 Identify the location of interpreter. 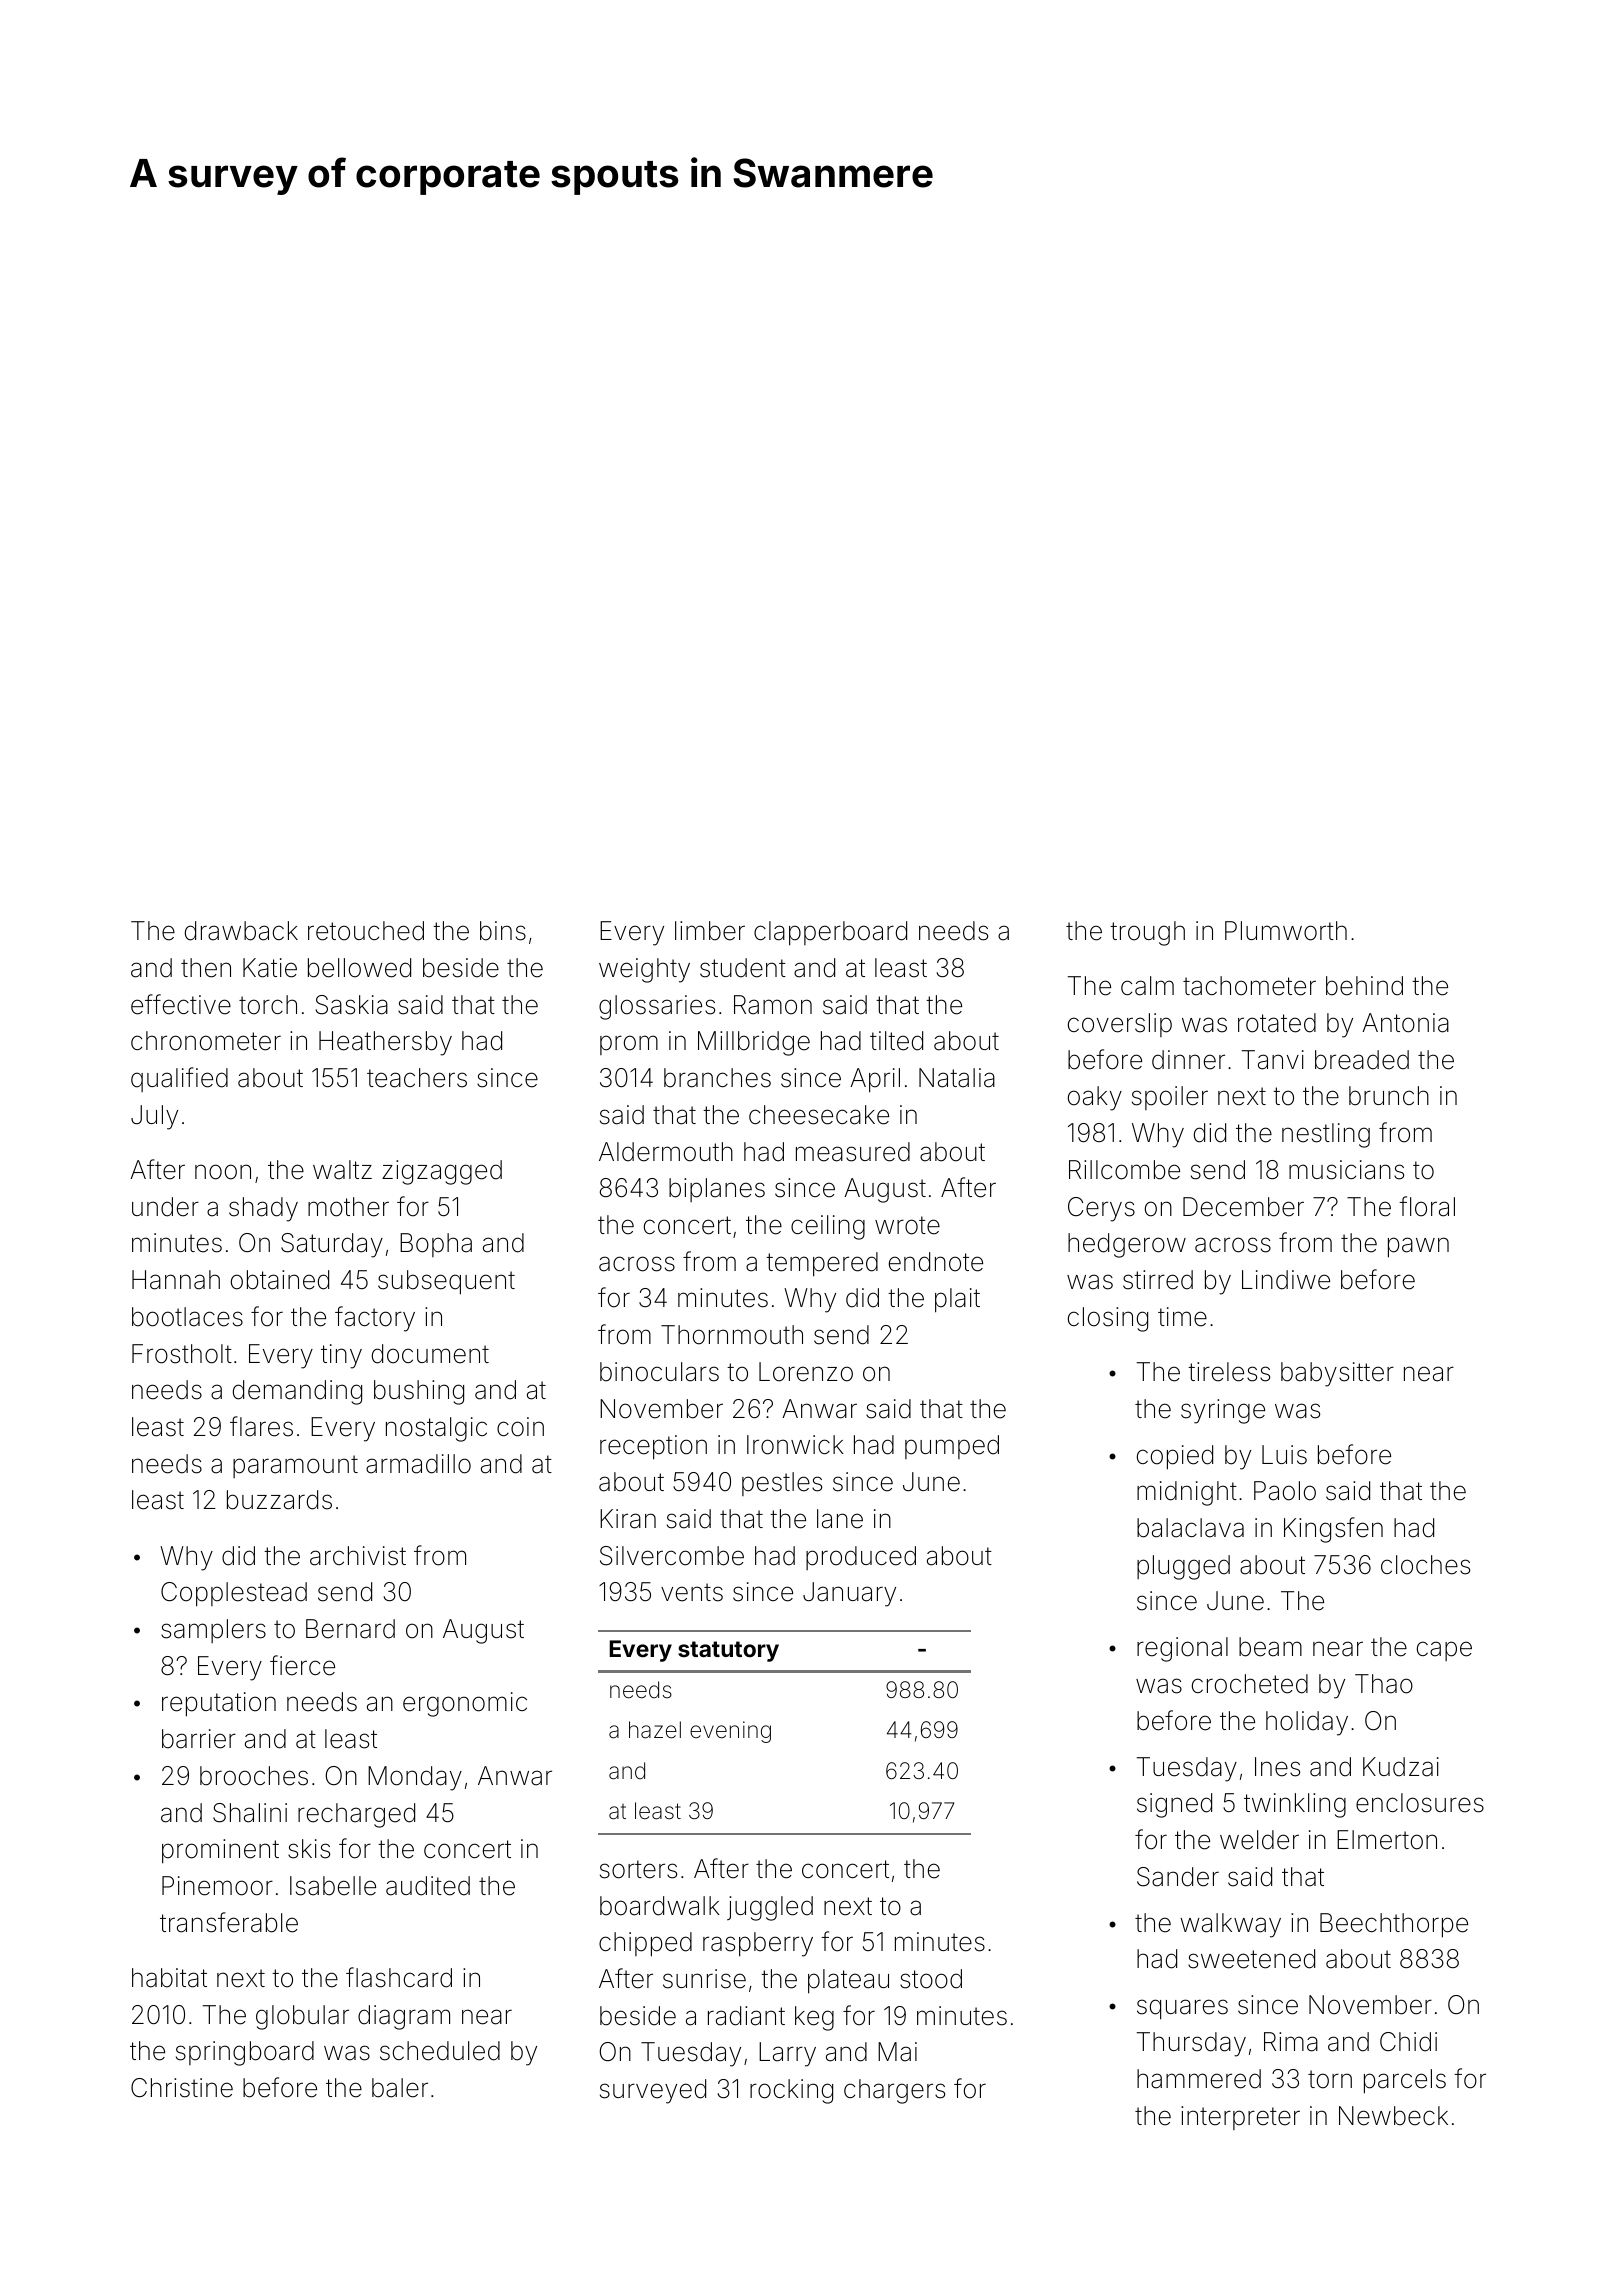
(1240, 2118).
